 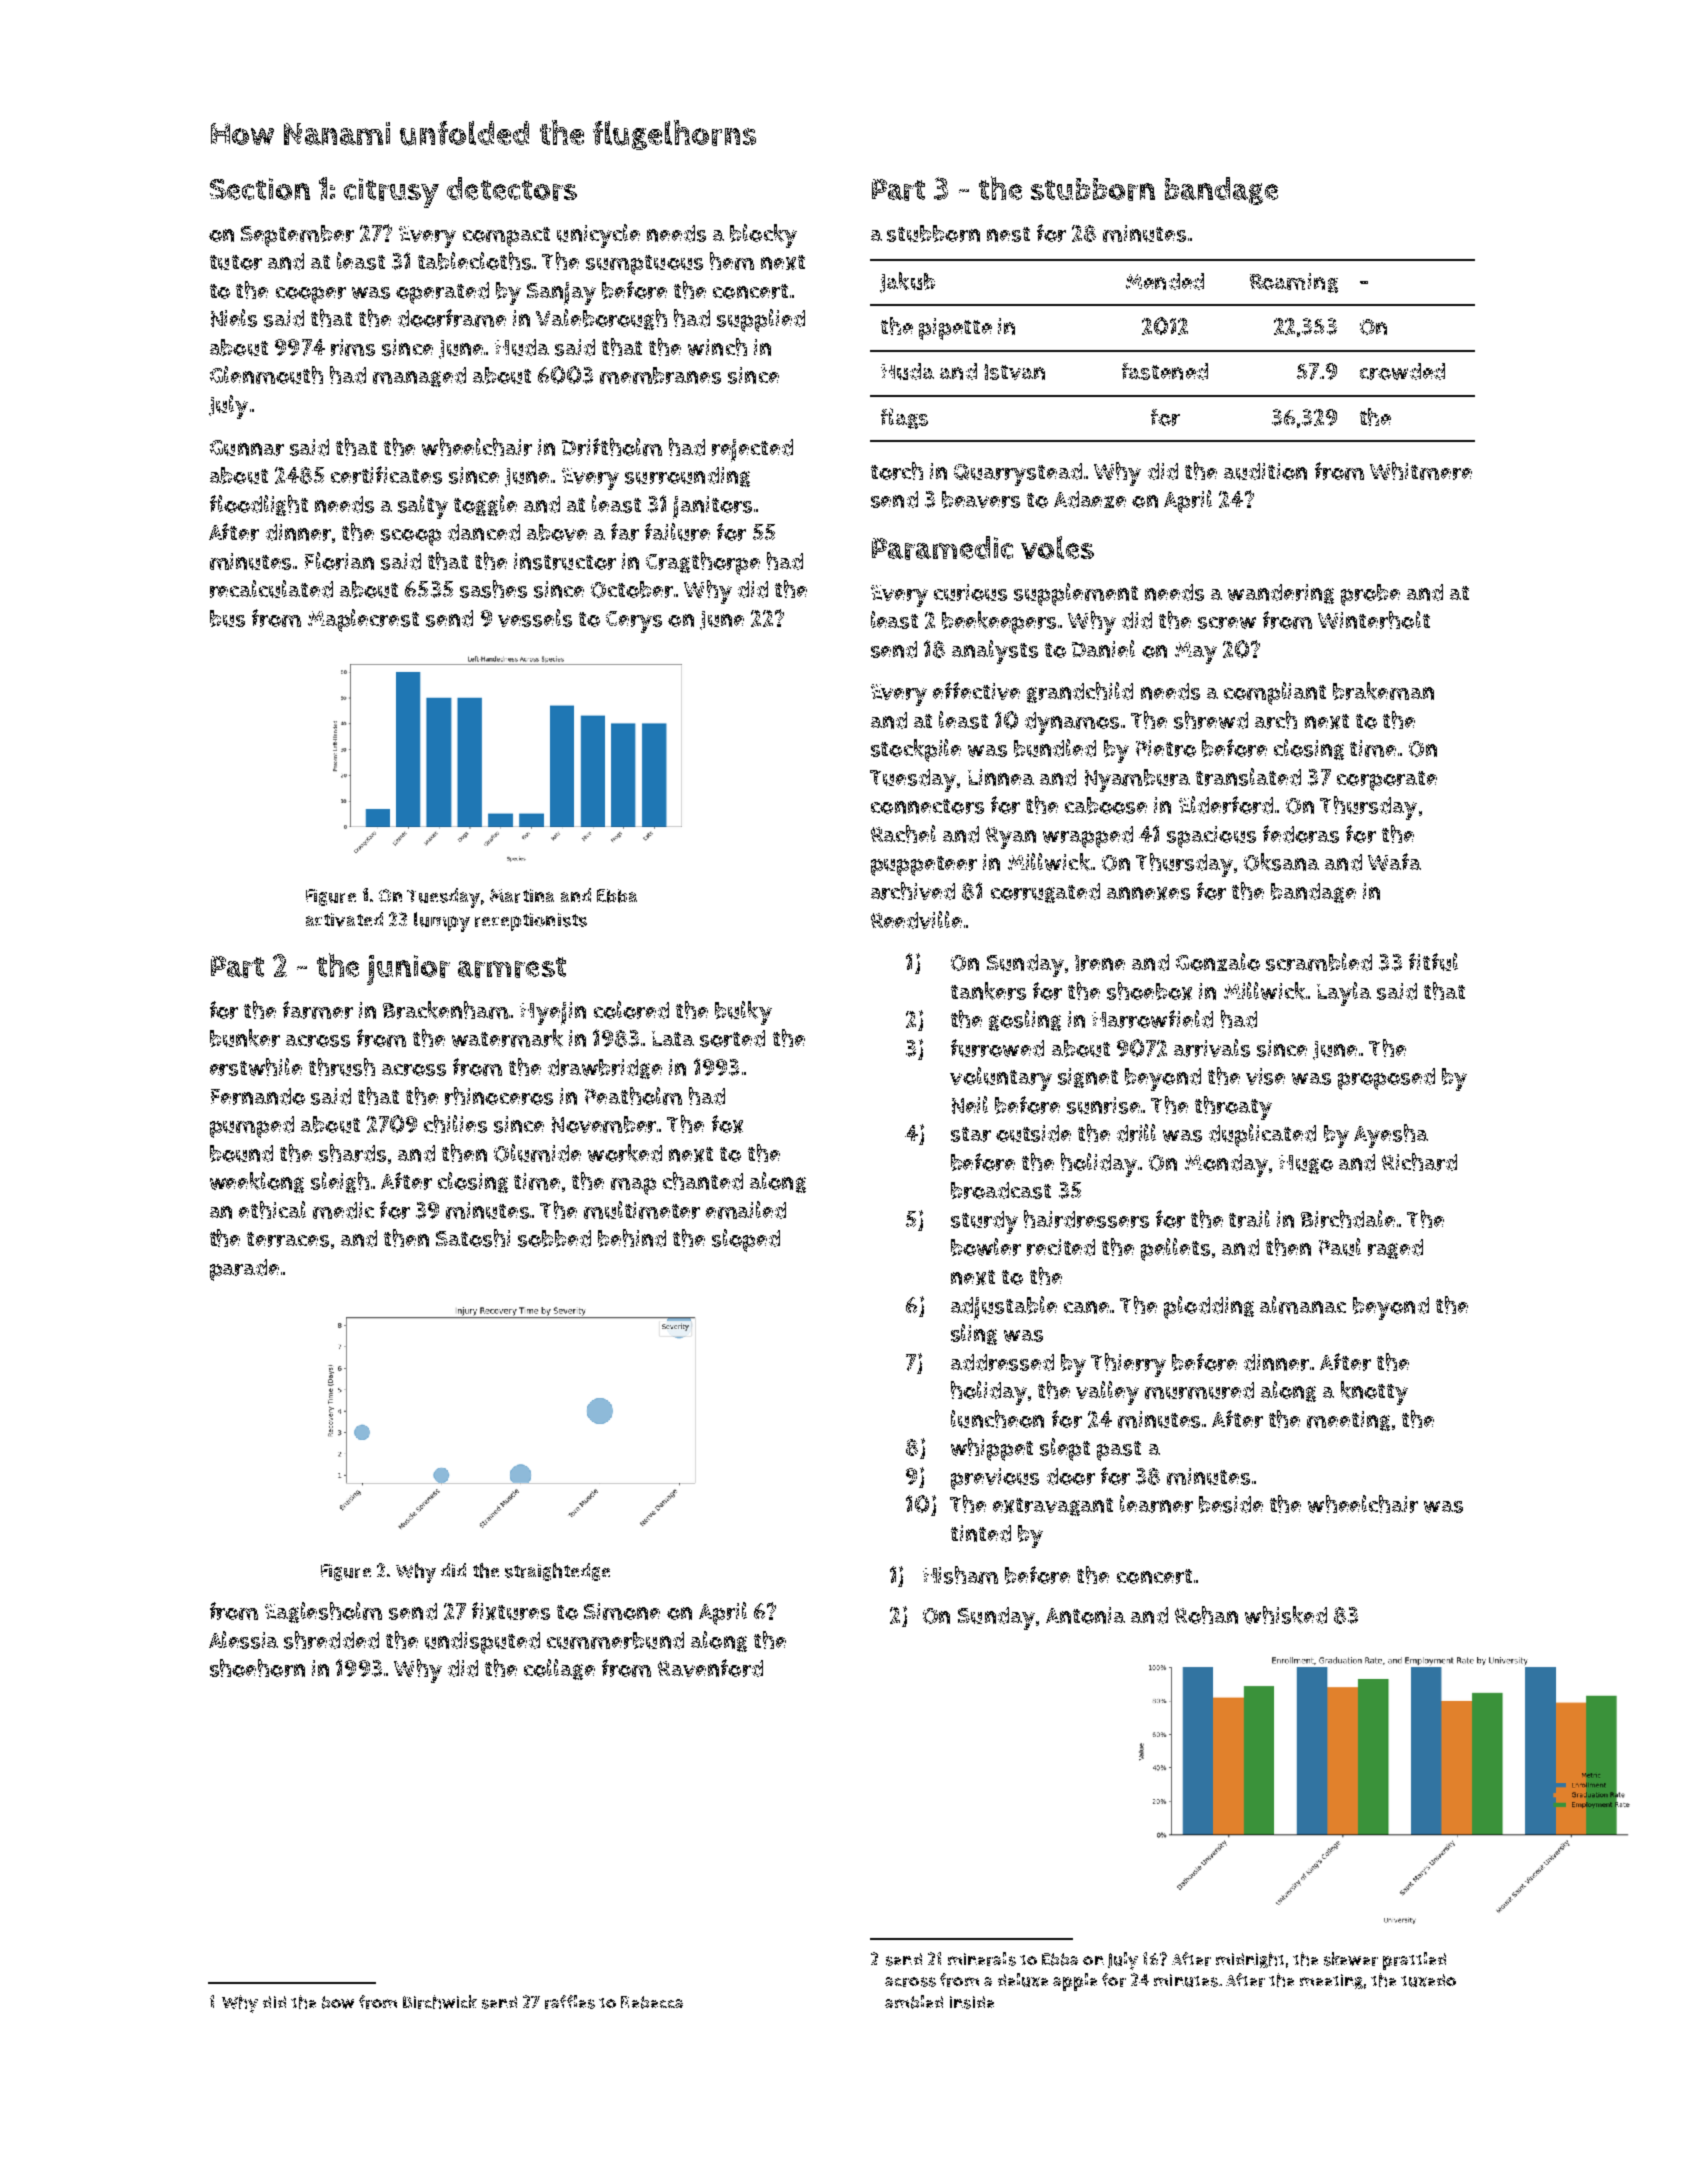 What do you see at coordinates (391, 193) in the image?
I see `citrusy` at bounding box center [391, 193].
